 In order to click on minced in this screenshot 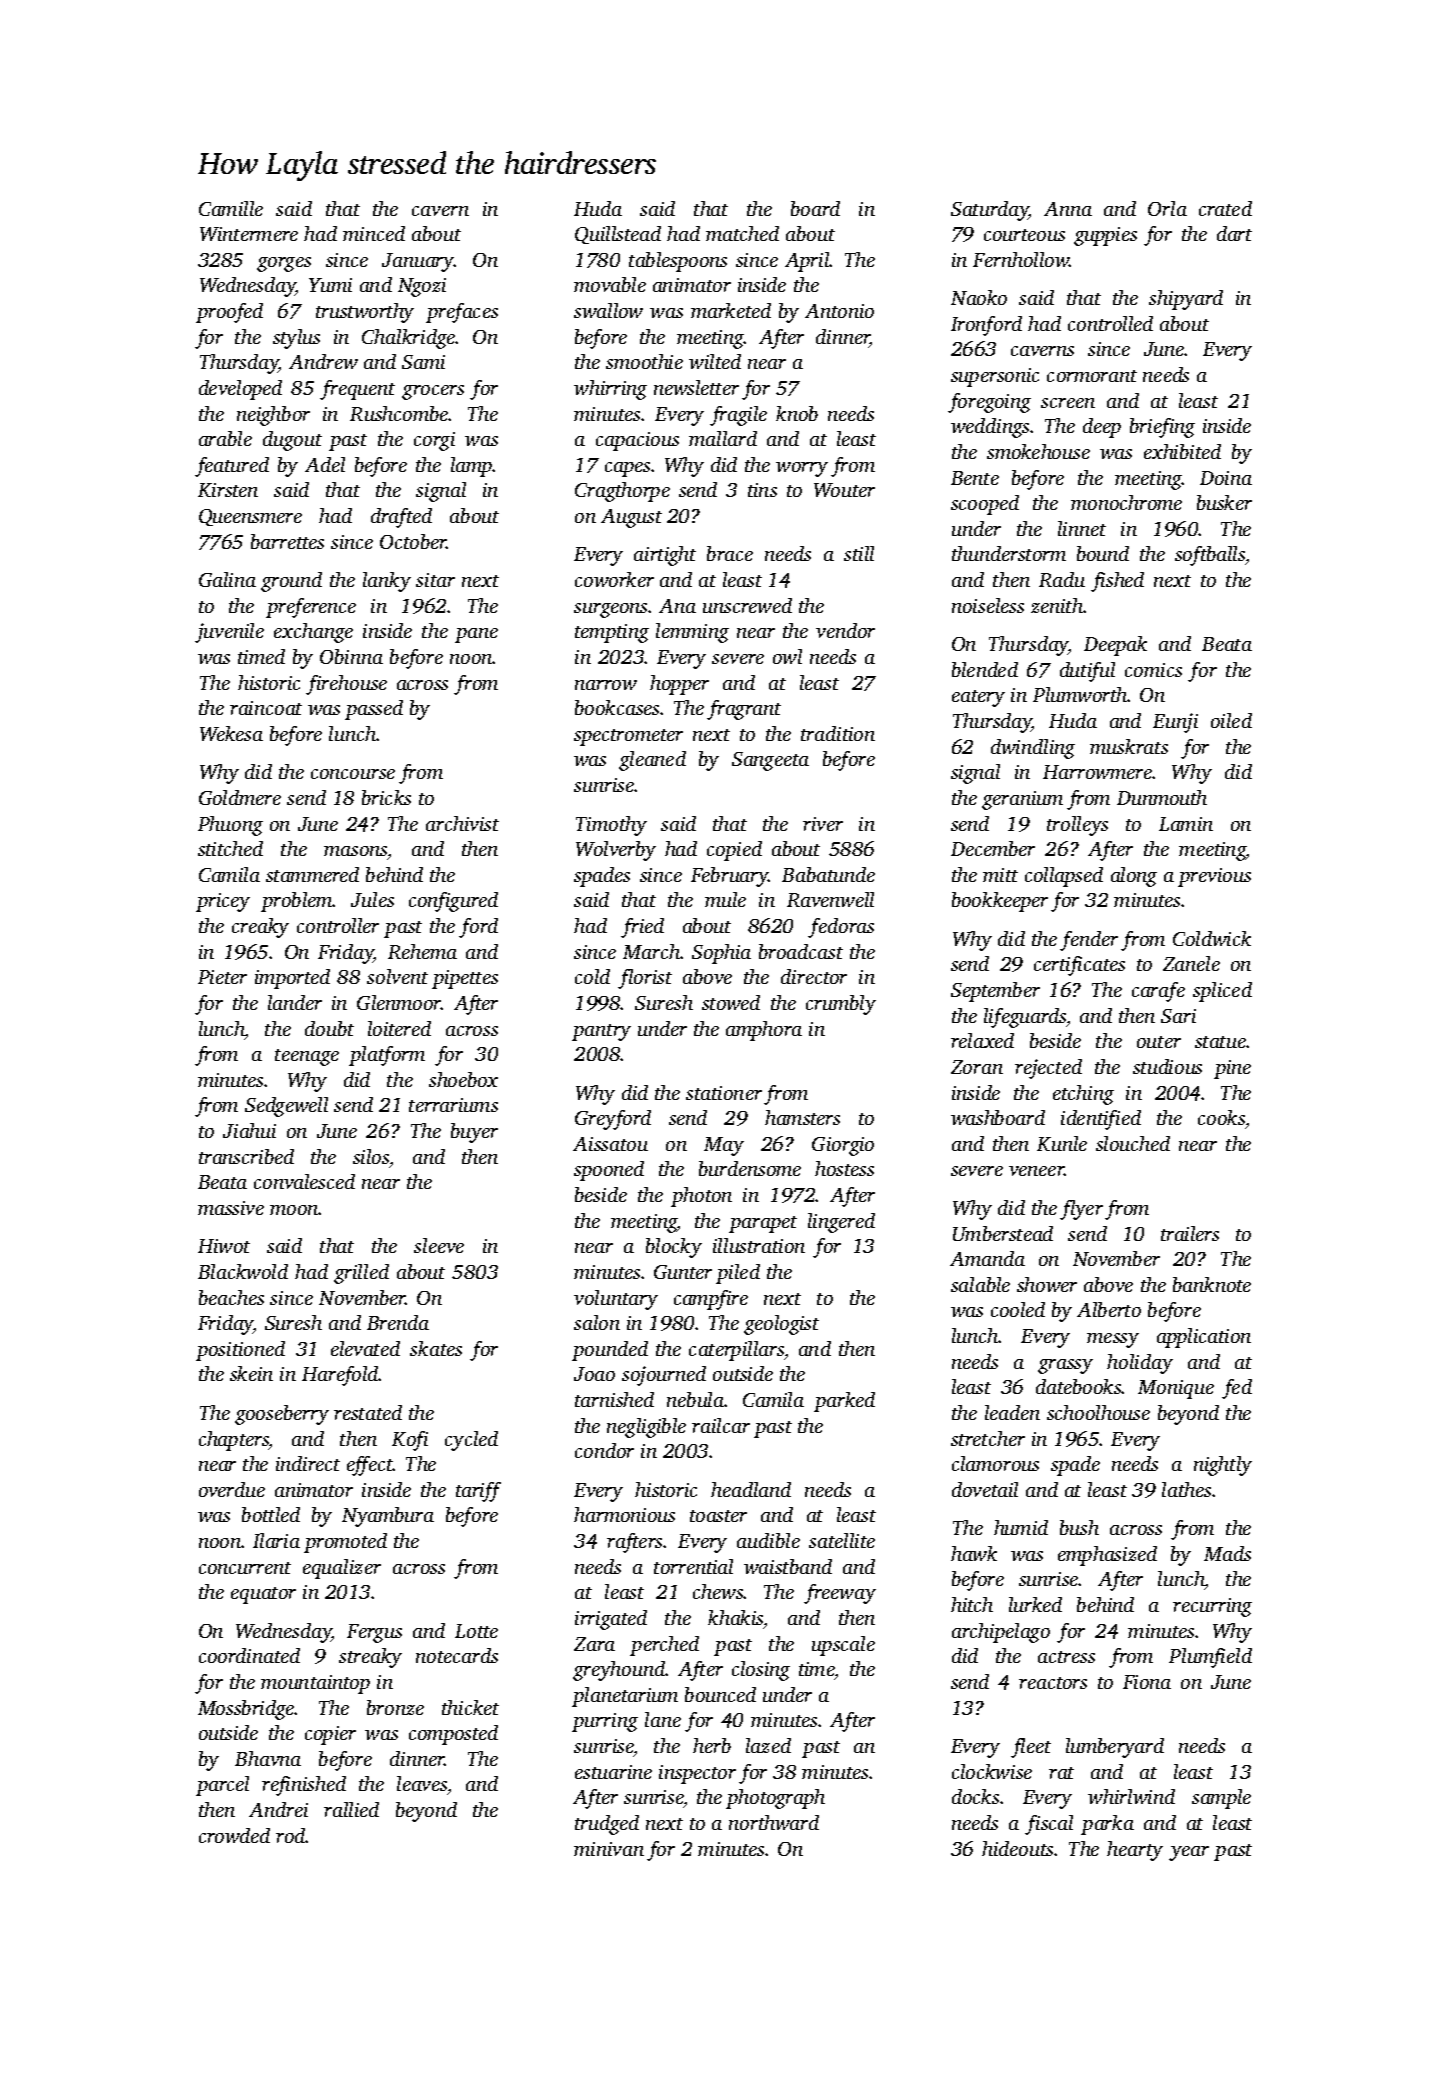, I will do `click(374, 233)`.
